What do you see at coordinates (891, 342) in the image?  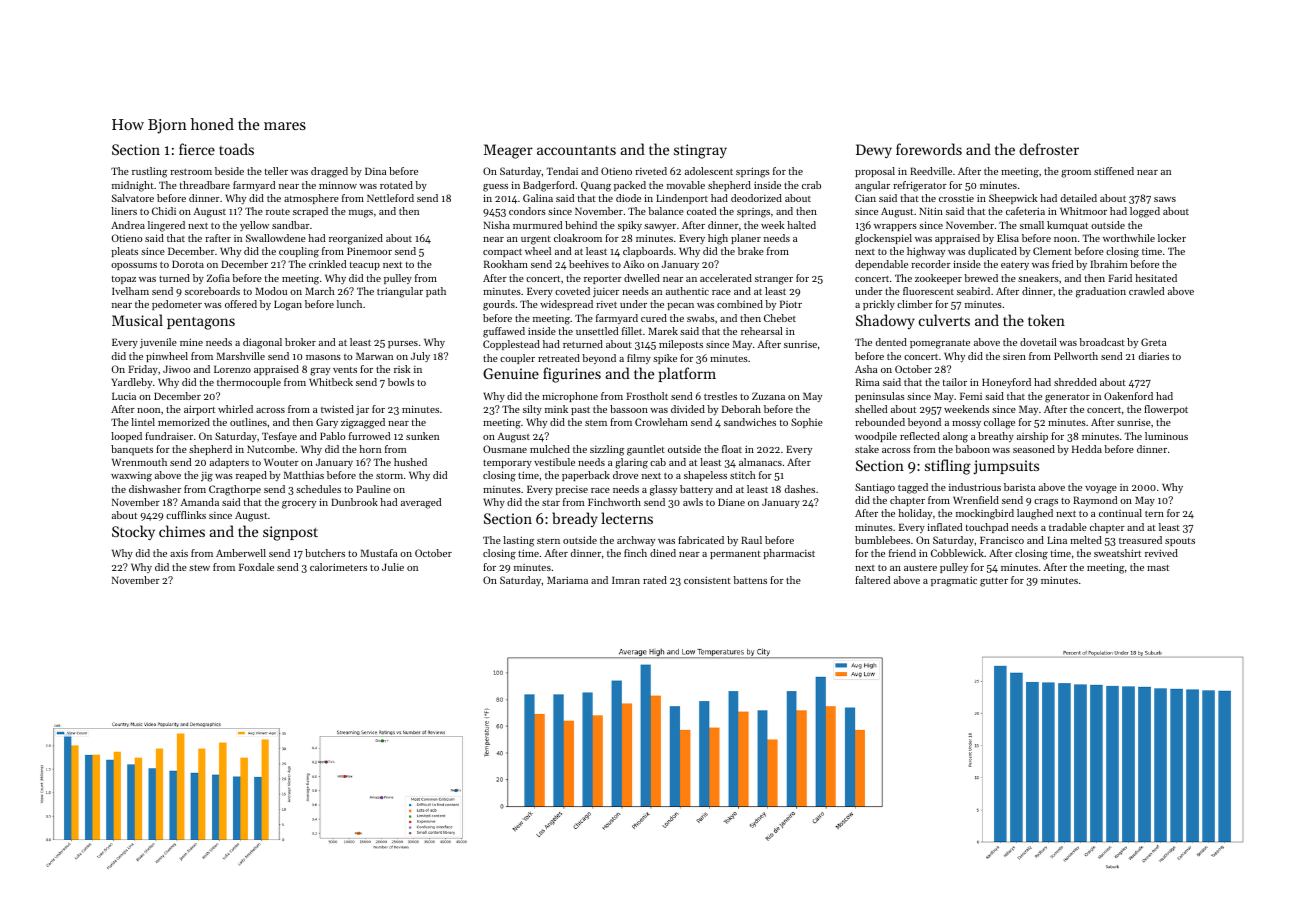 I see `dented` at bounding box center [891, 342].
